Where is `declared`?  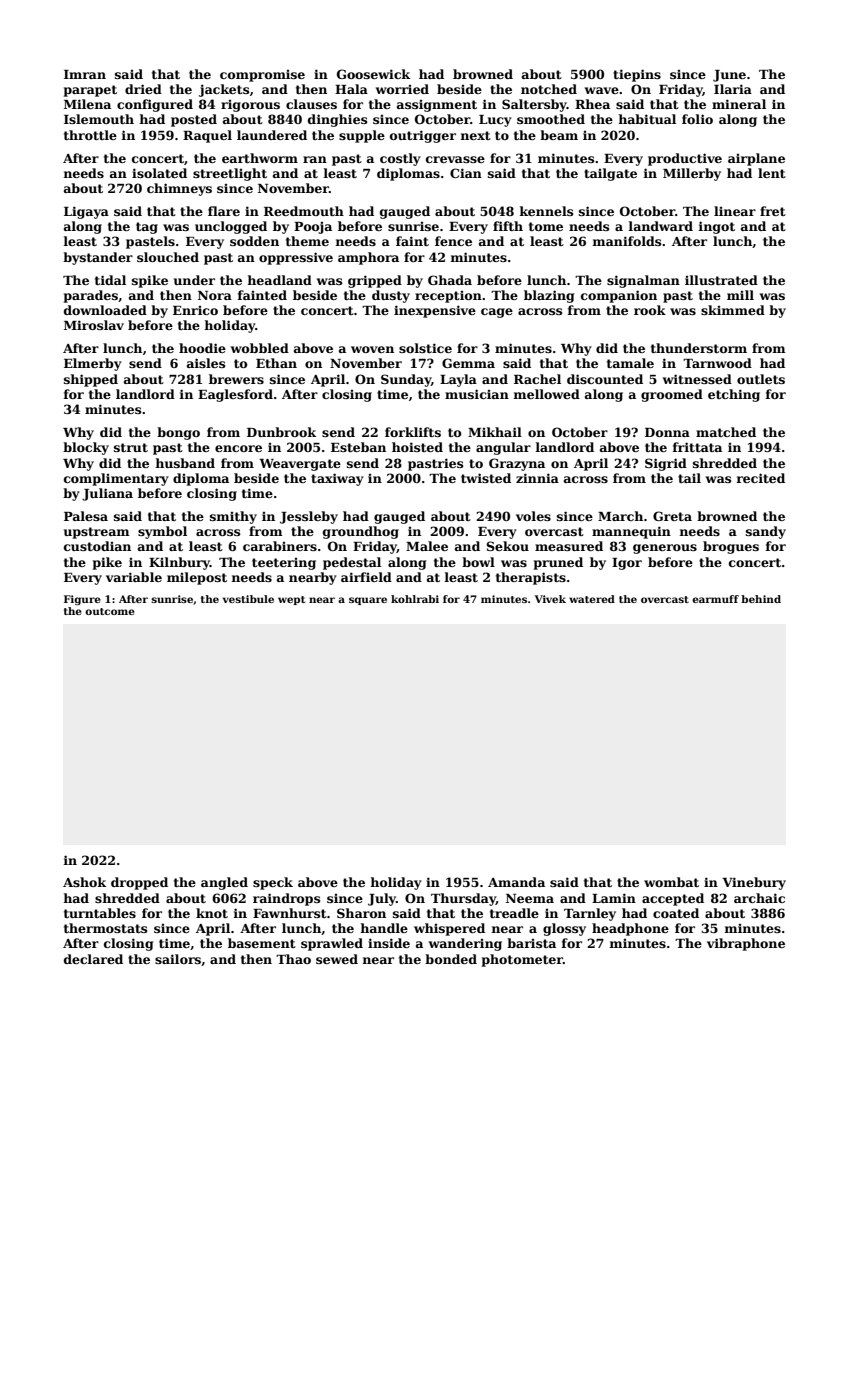
declared is located at coordinates (93, 959).
